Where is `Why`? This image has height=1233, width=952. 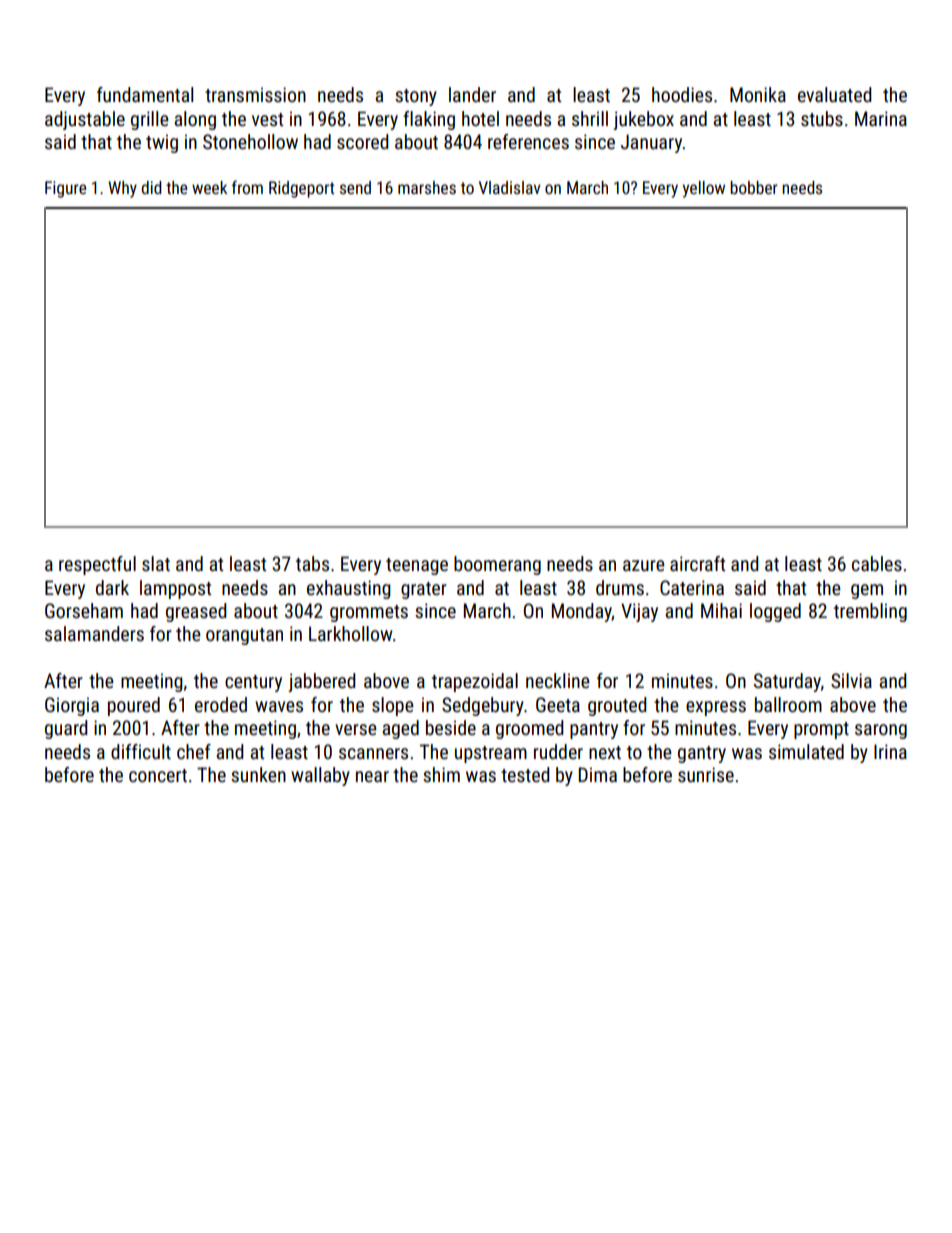
Why is located at coordinates (122, 189).
